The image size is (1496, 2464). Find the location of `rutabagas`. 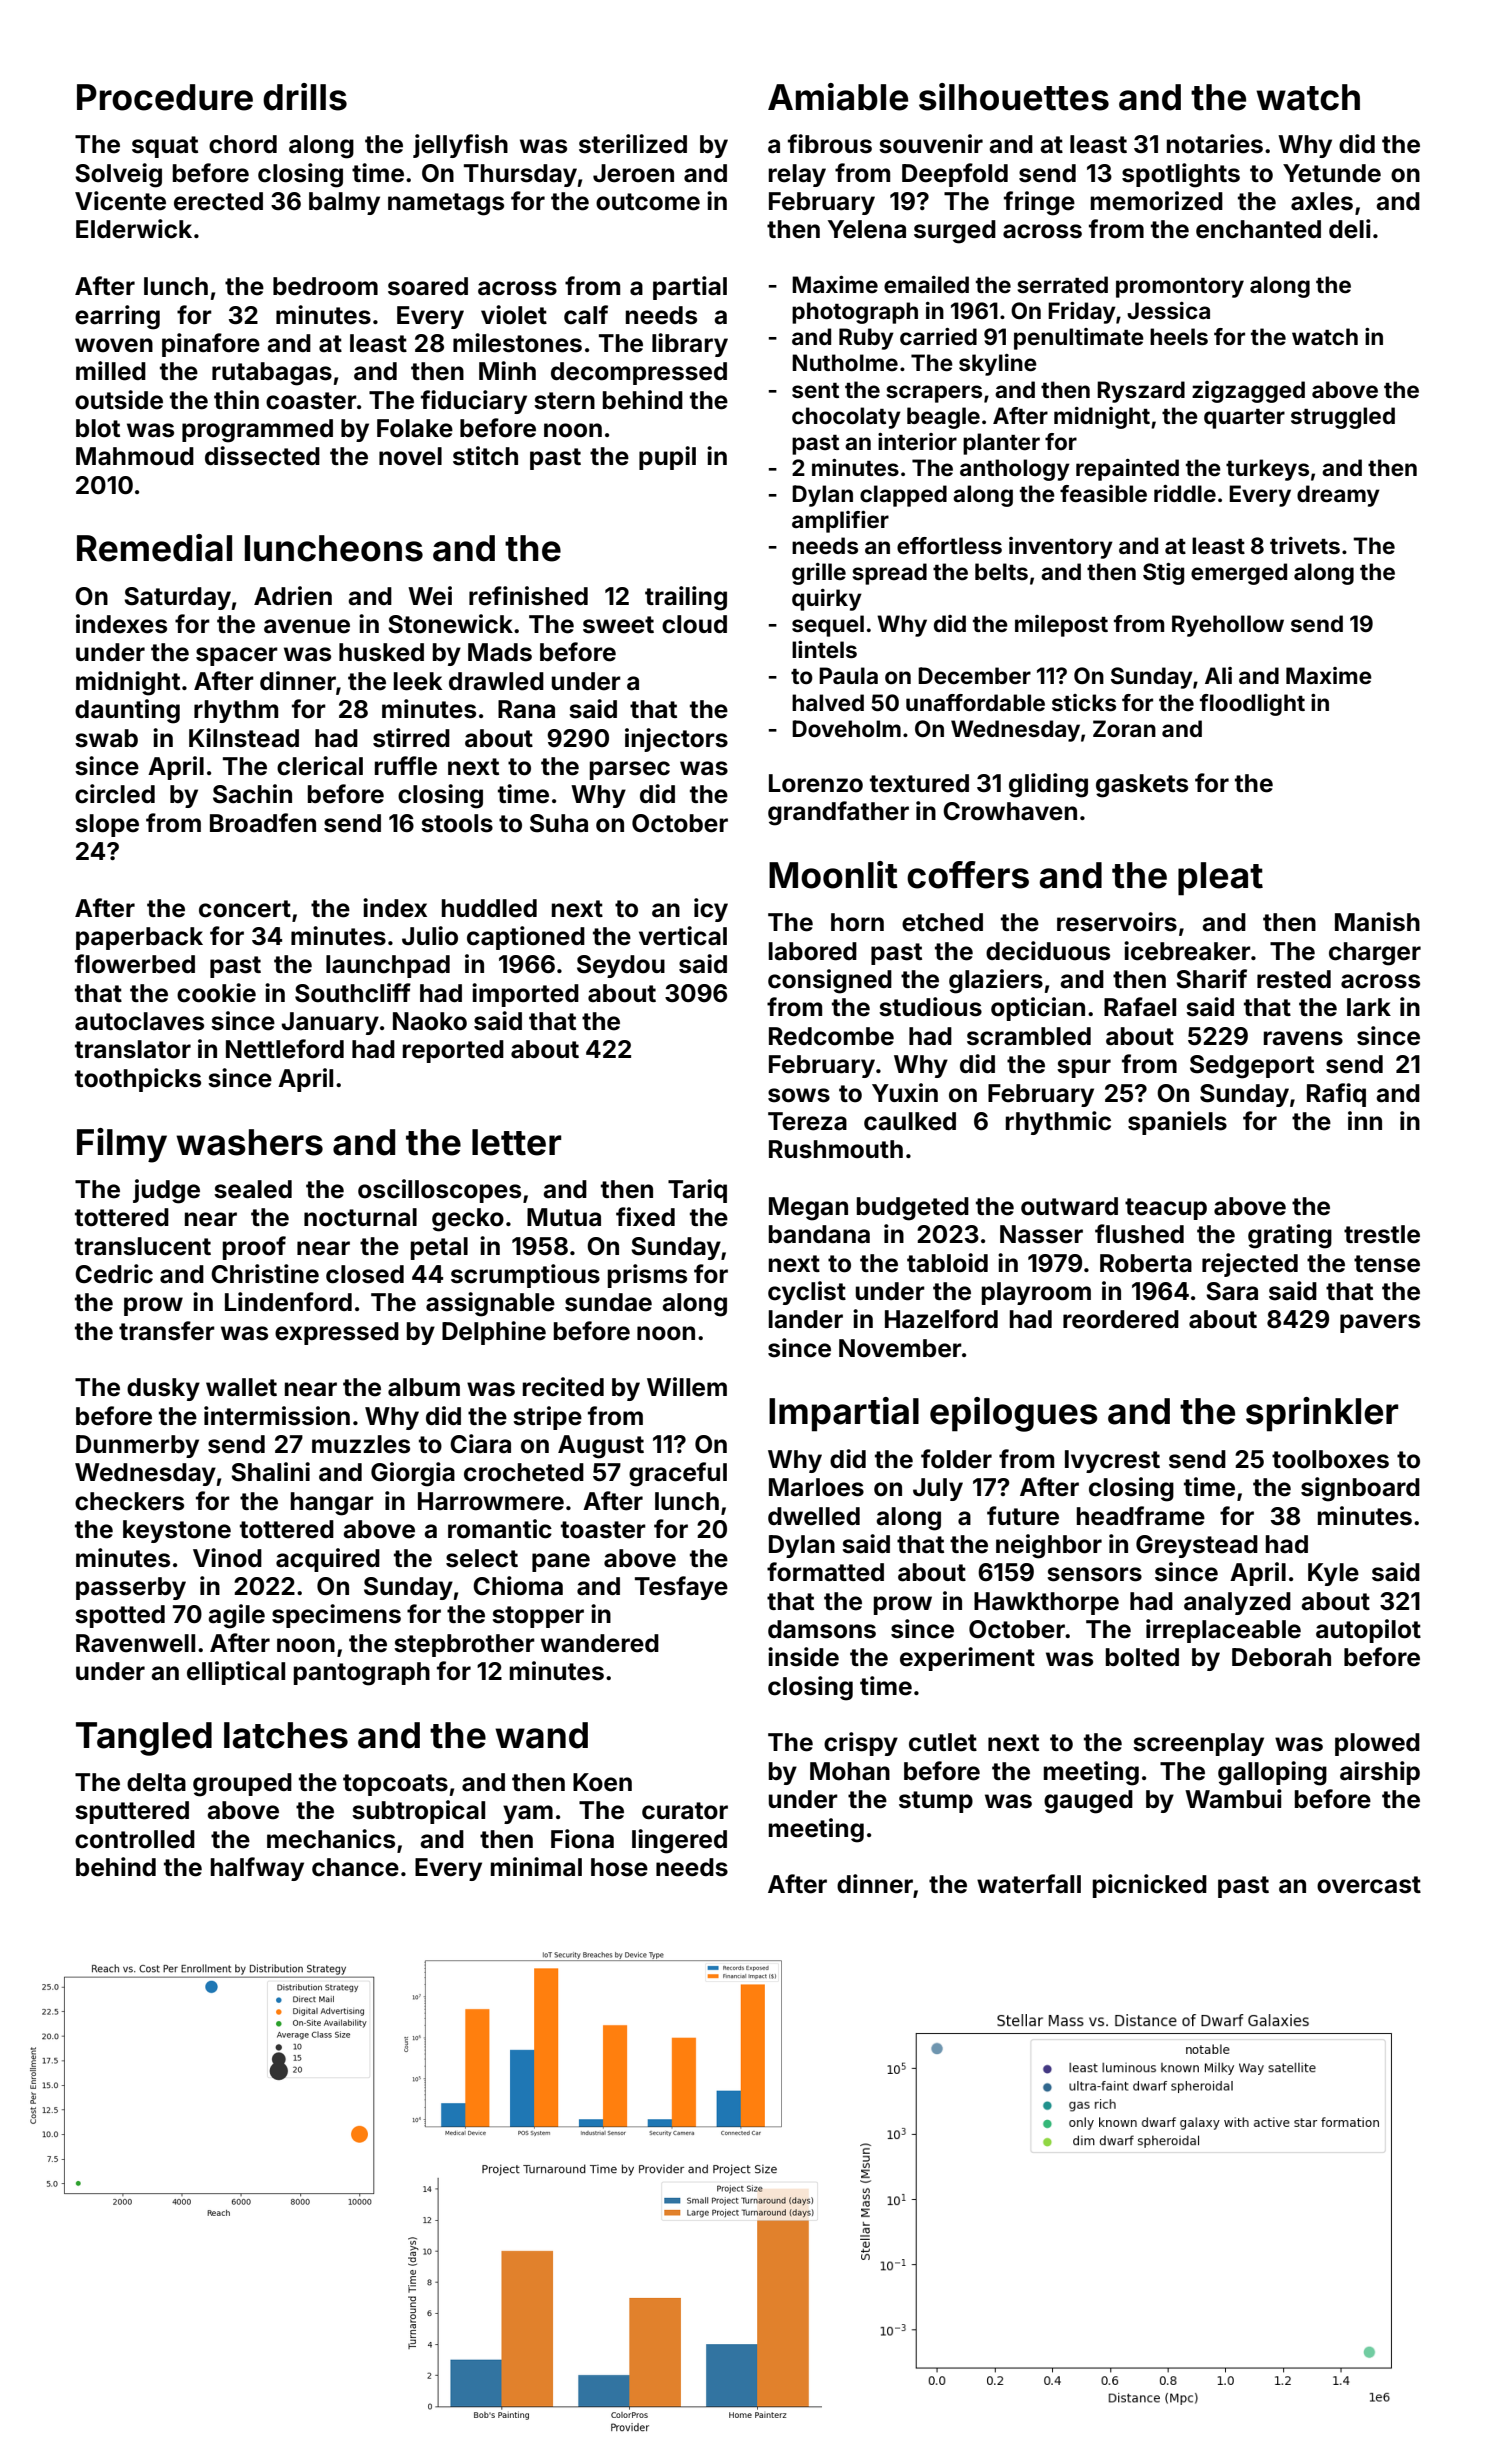

rutabagas is located at coordinates (272, 374).
